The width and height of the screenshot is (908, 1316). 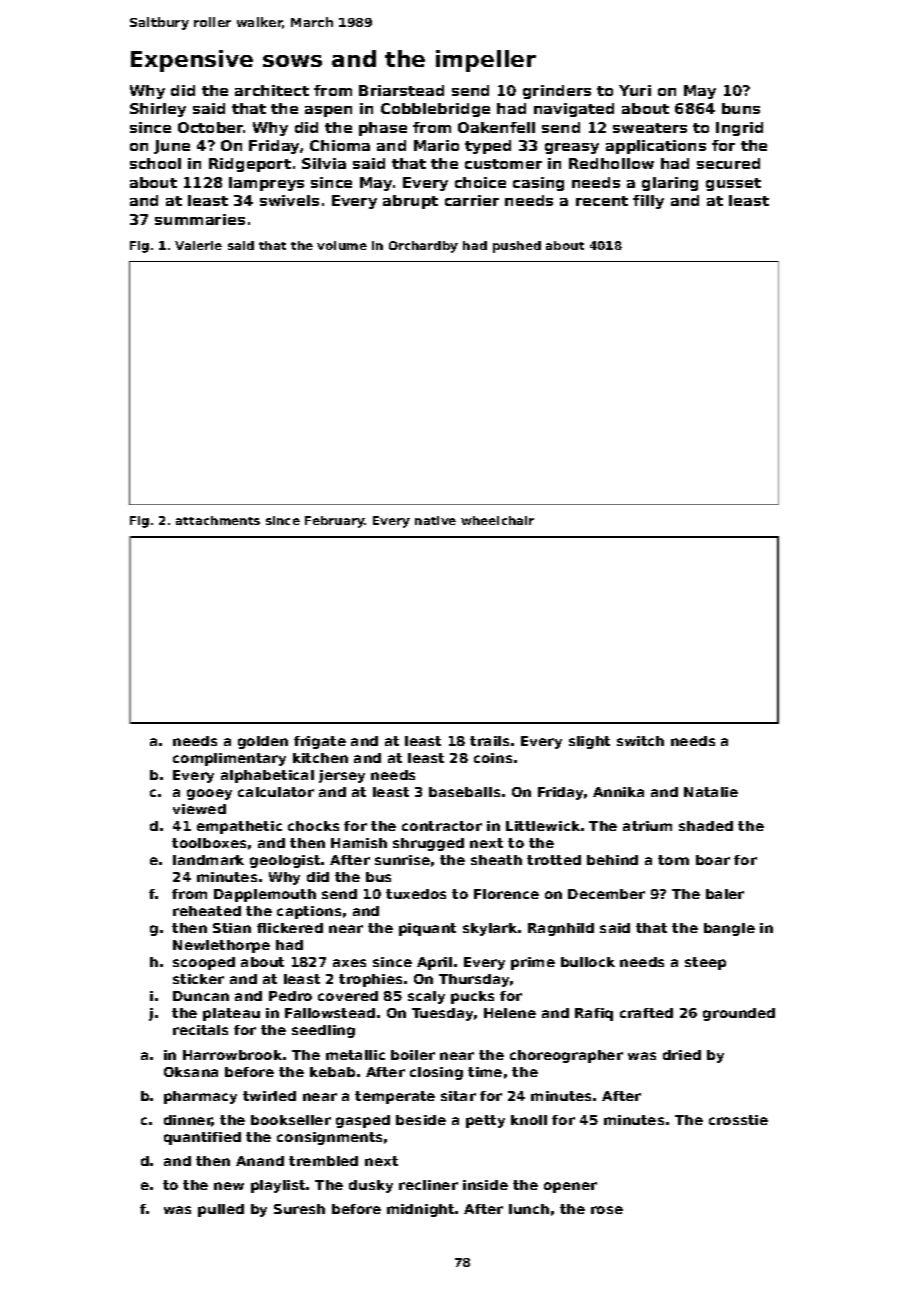 I want to click on knoll, so click(x=529, y=1120).
